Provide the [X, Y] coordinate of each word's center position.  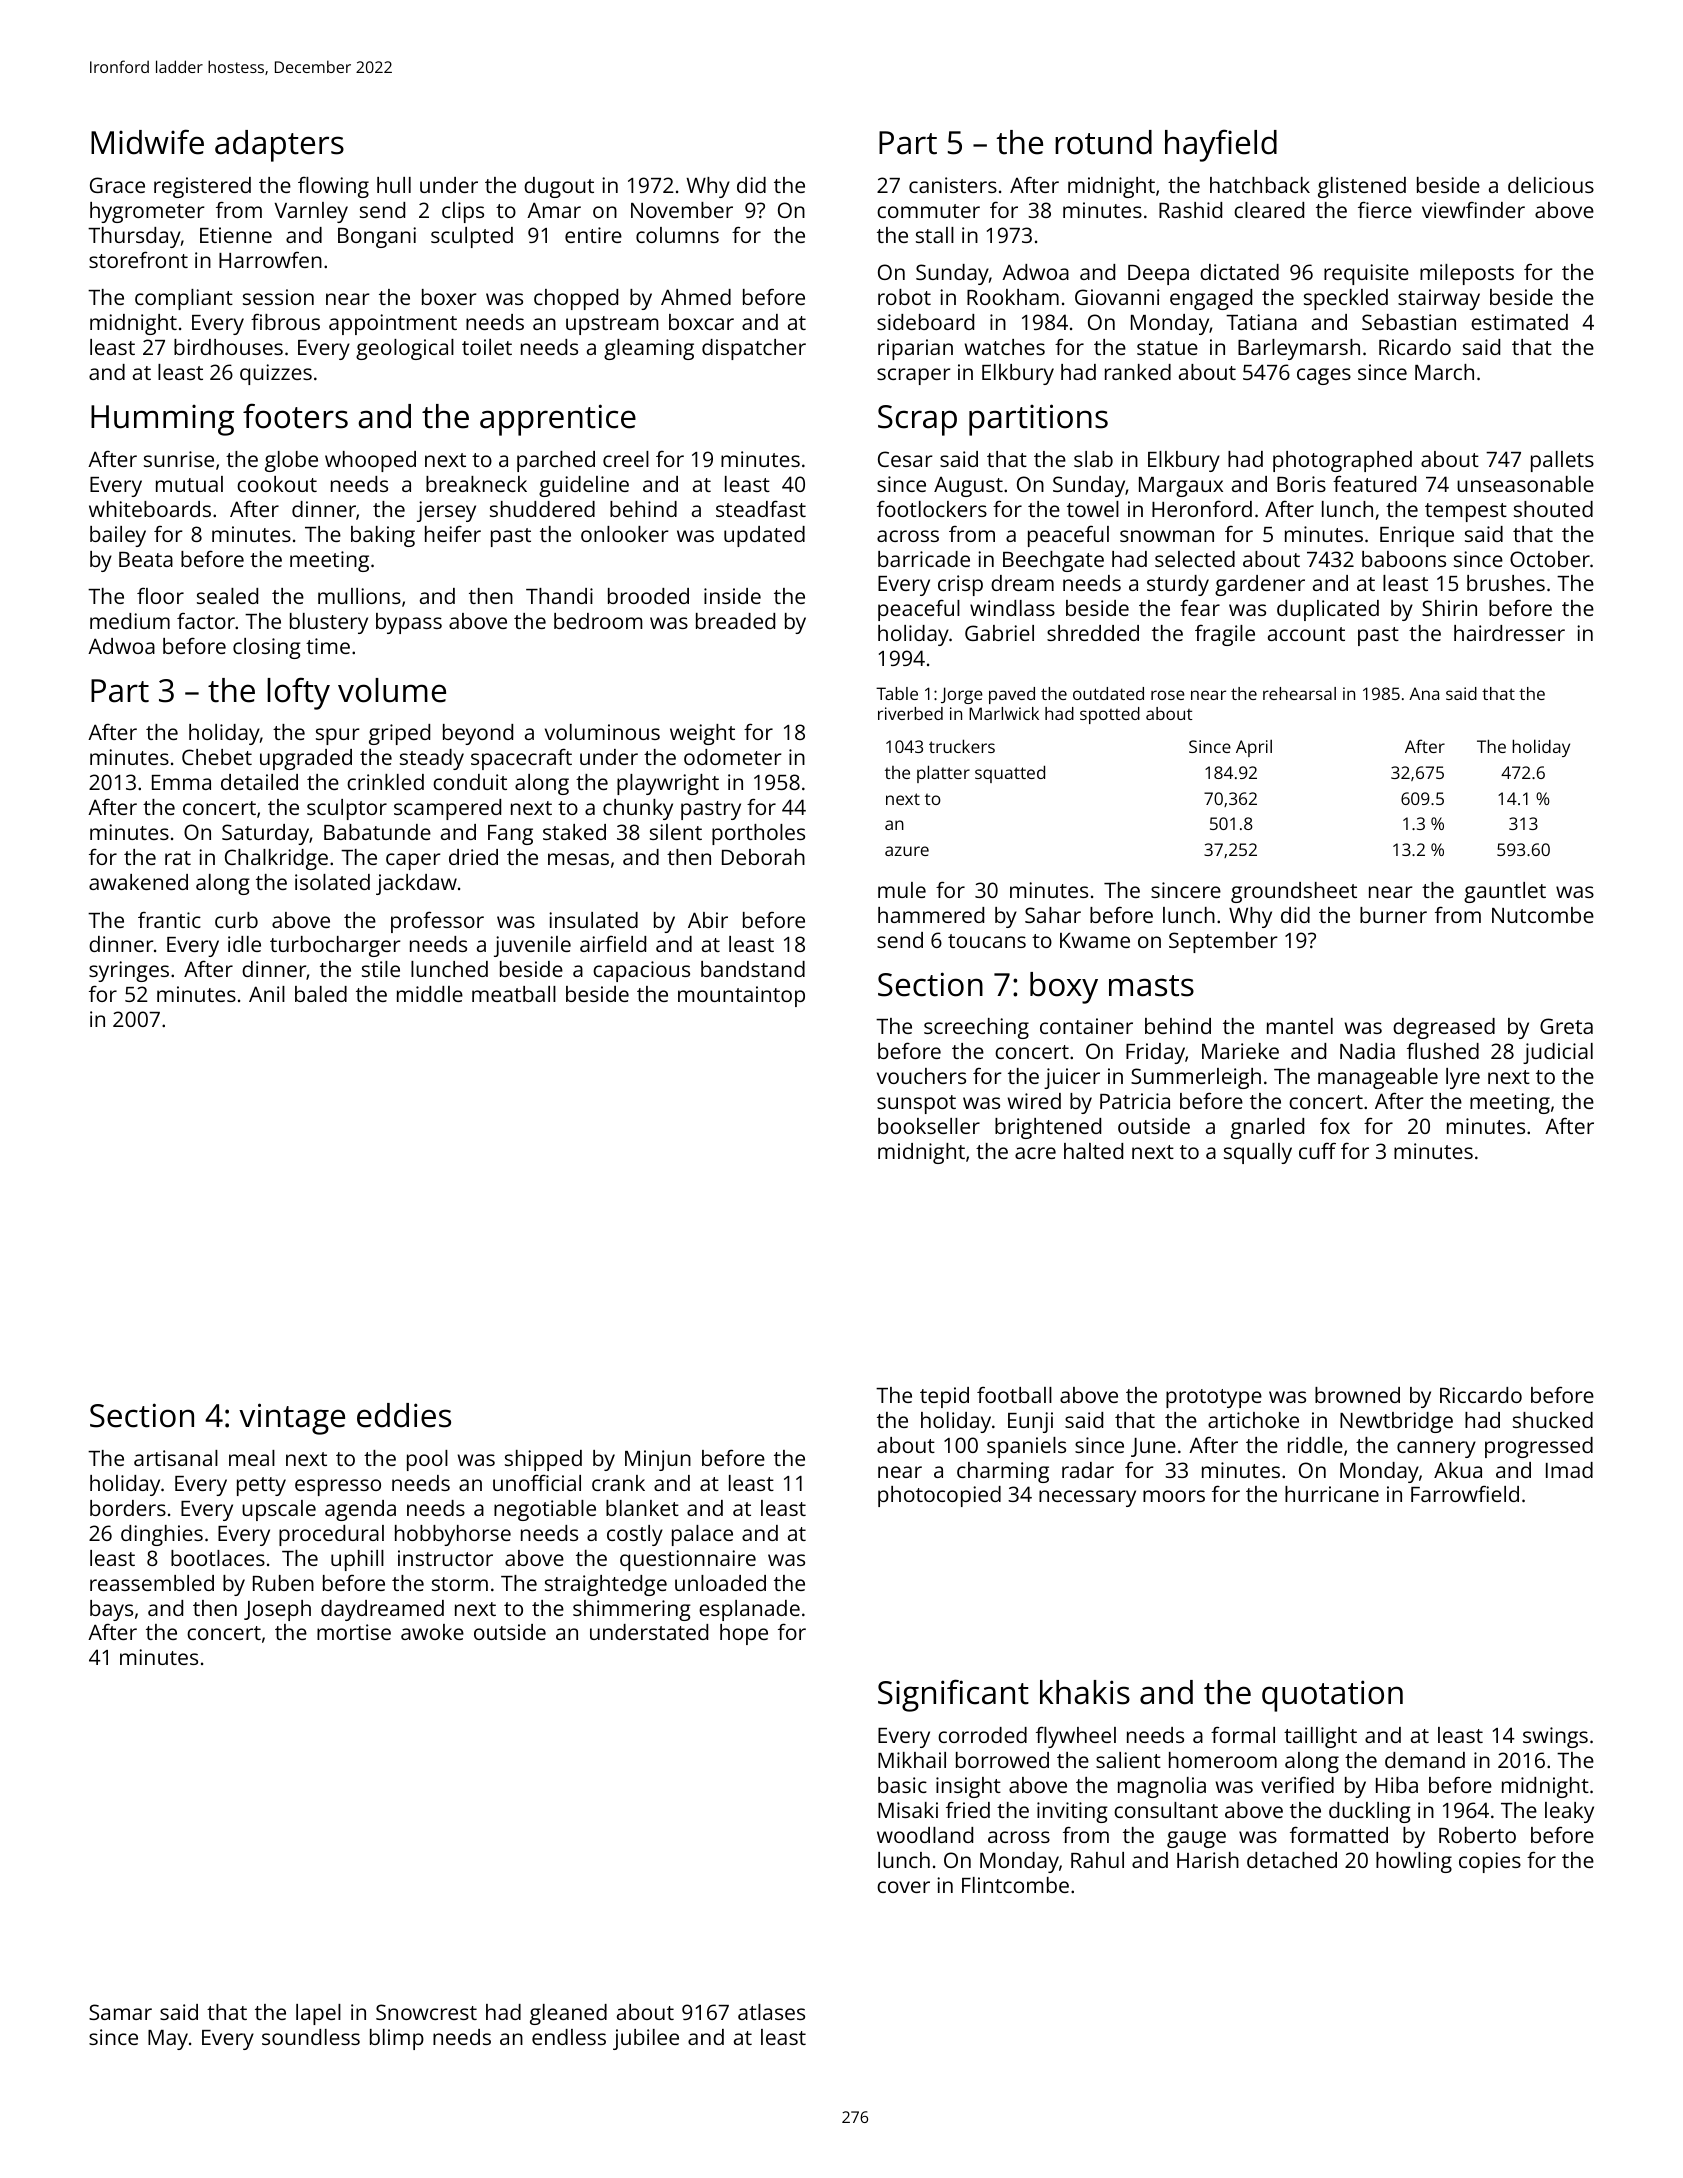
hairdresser [1509, 633]
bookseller [929, 1126]
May [168, 2040]
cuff [1317, 1151]
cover [903, 1887]
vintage [292, 1419]
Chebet [217, 757]
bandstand [753, 969]
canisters [953, 185]
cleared [1269, 210]
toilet [487, 347]
